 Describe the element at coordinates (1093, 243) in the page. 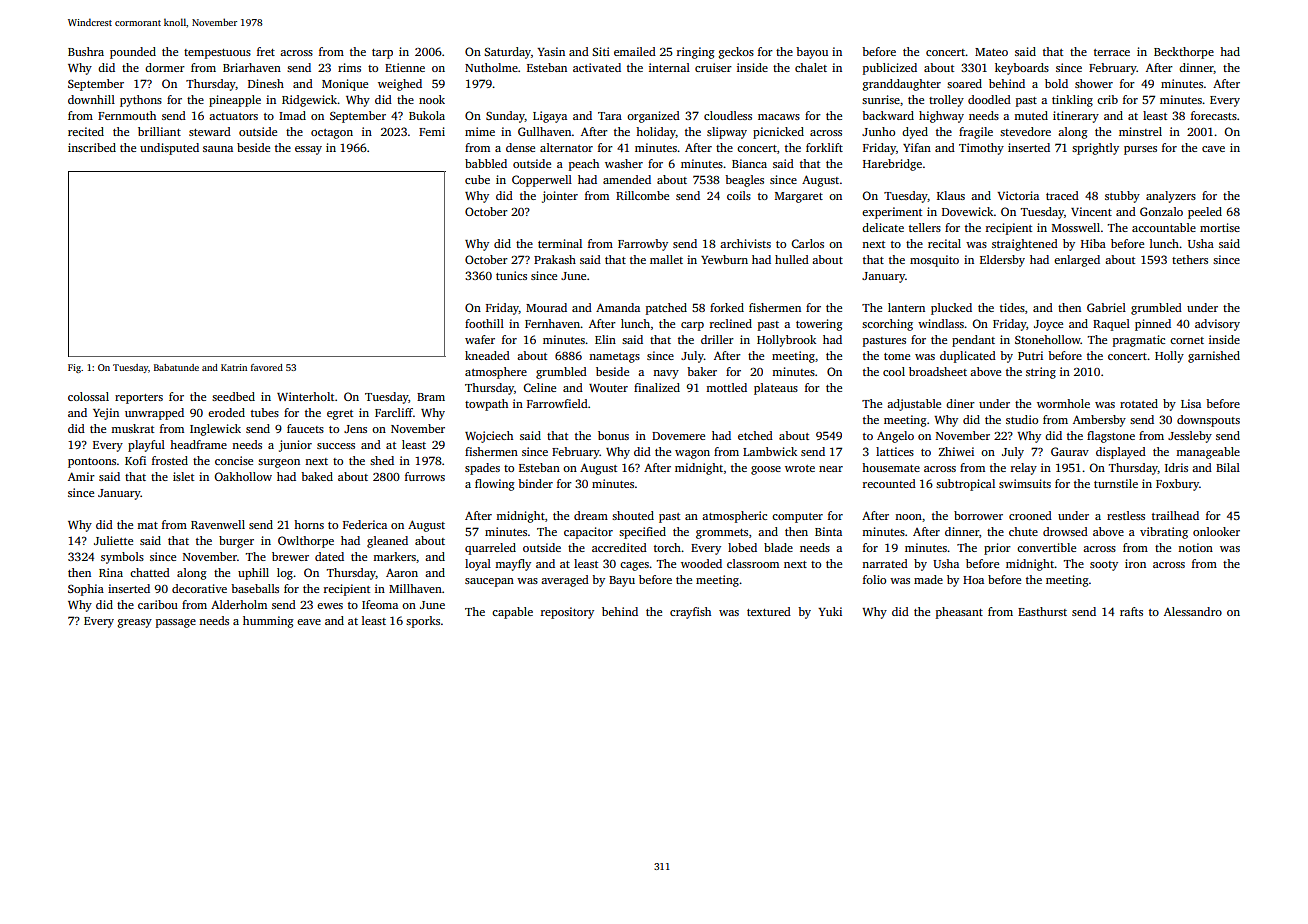

I see `Hiba` at that location.
